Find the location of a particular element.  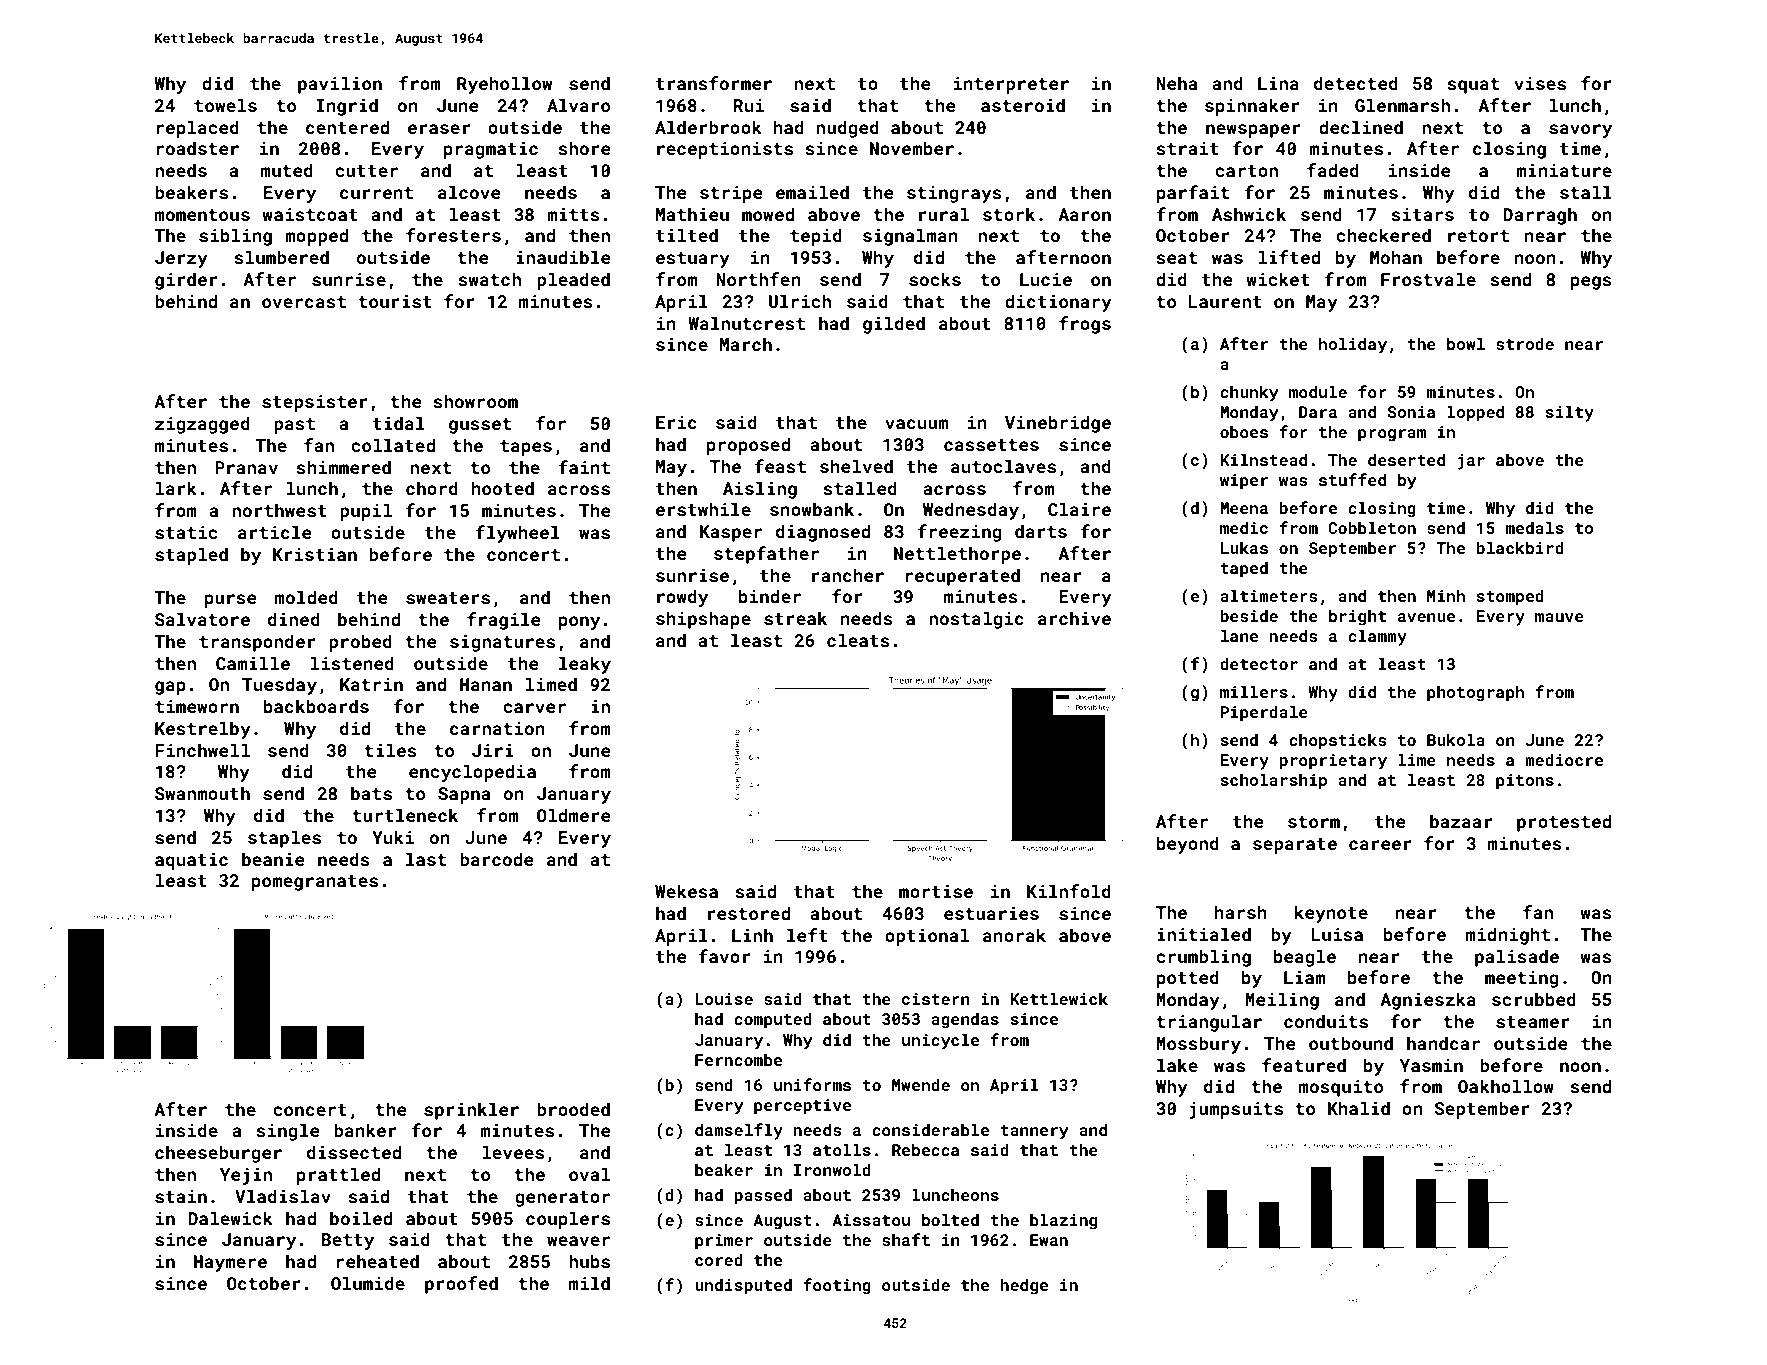

erstwhile is located at coordinates (703, 509).
